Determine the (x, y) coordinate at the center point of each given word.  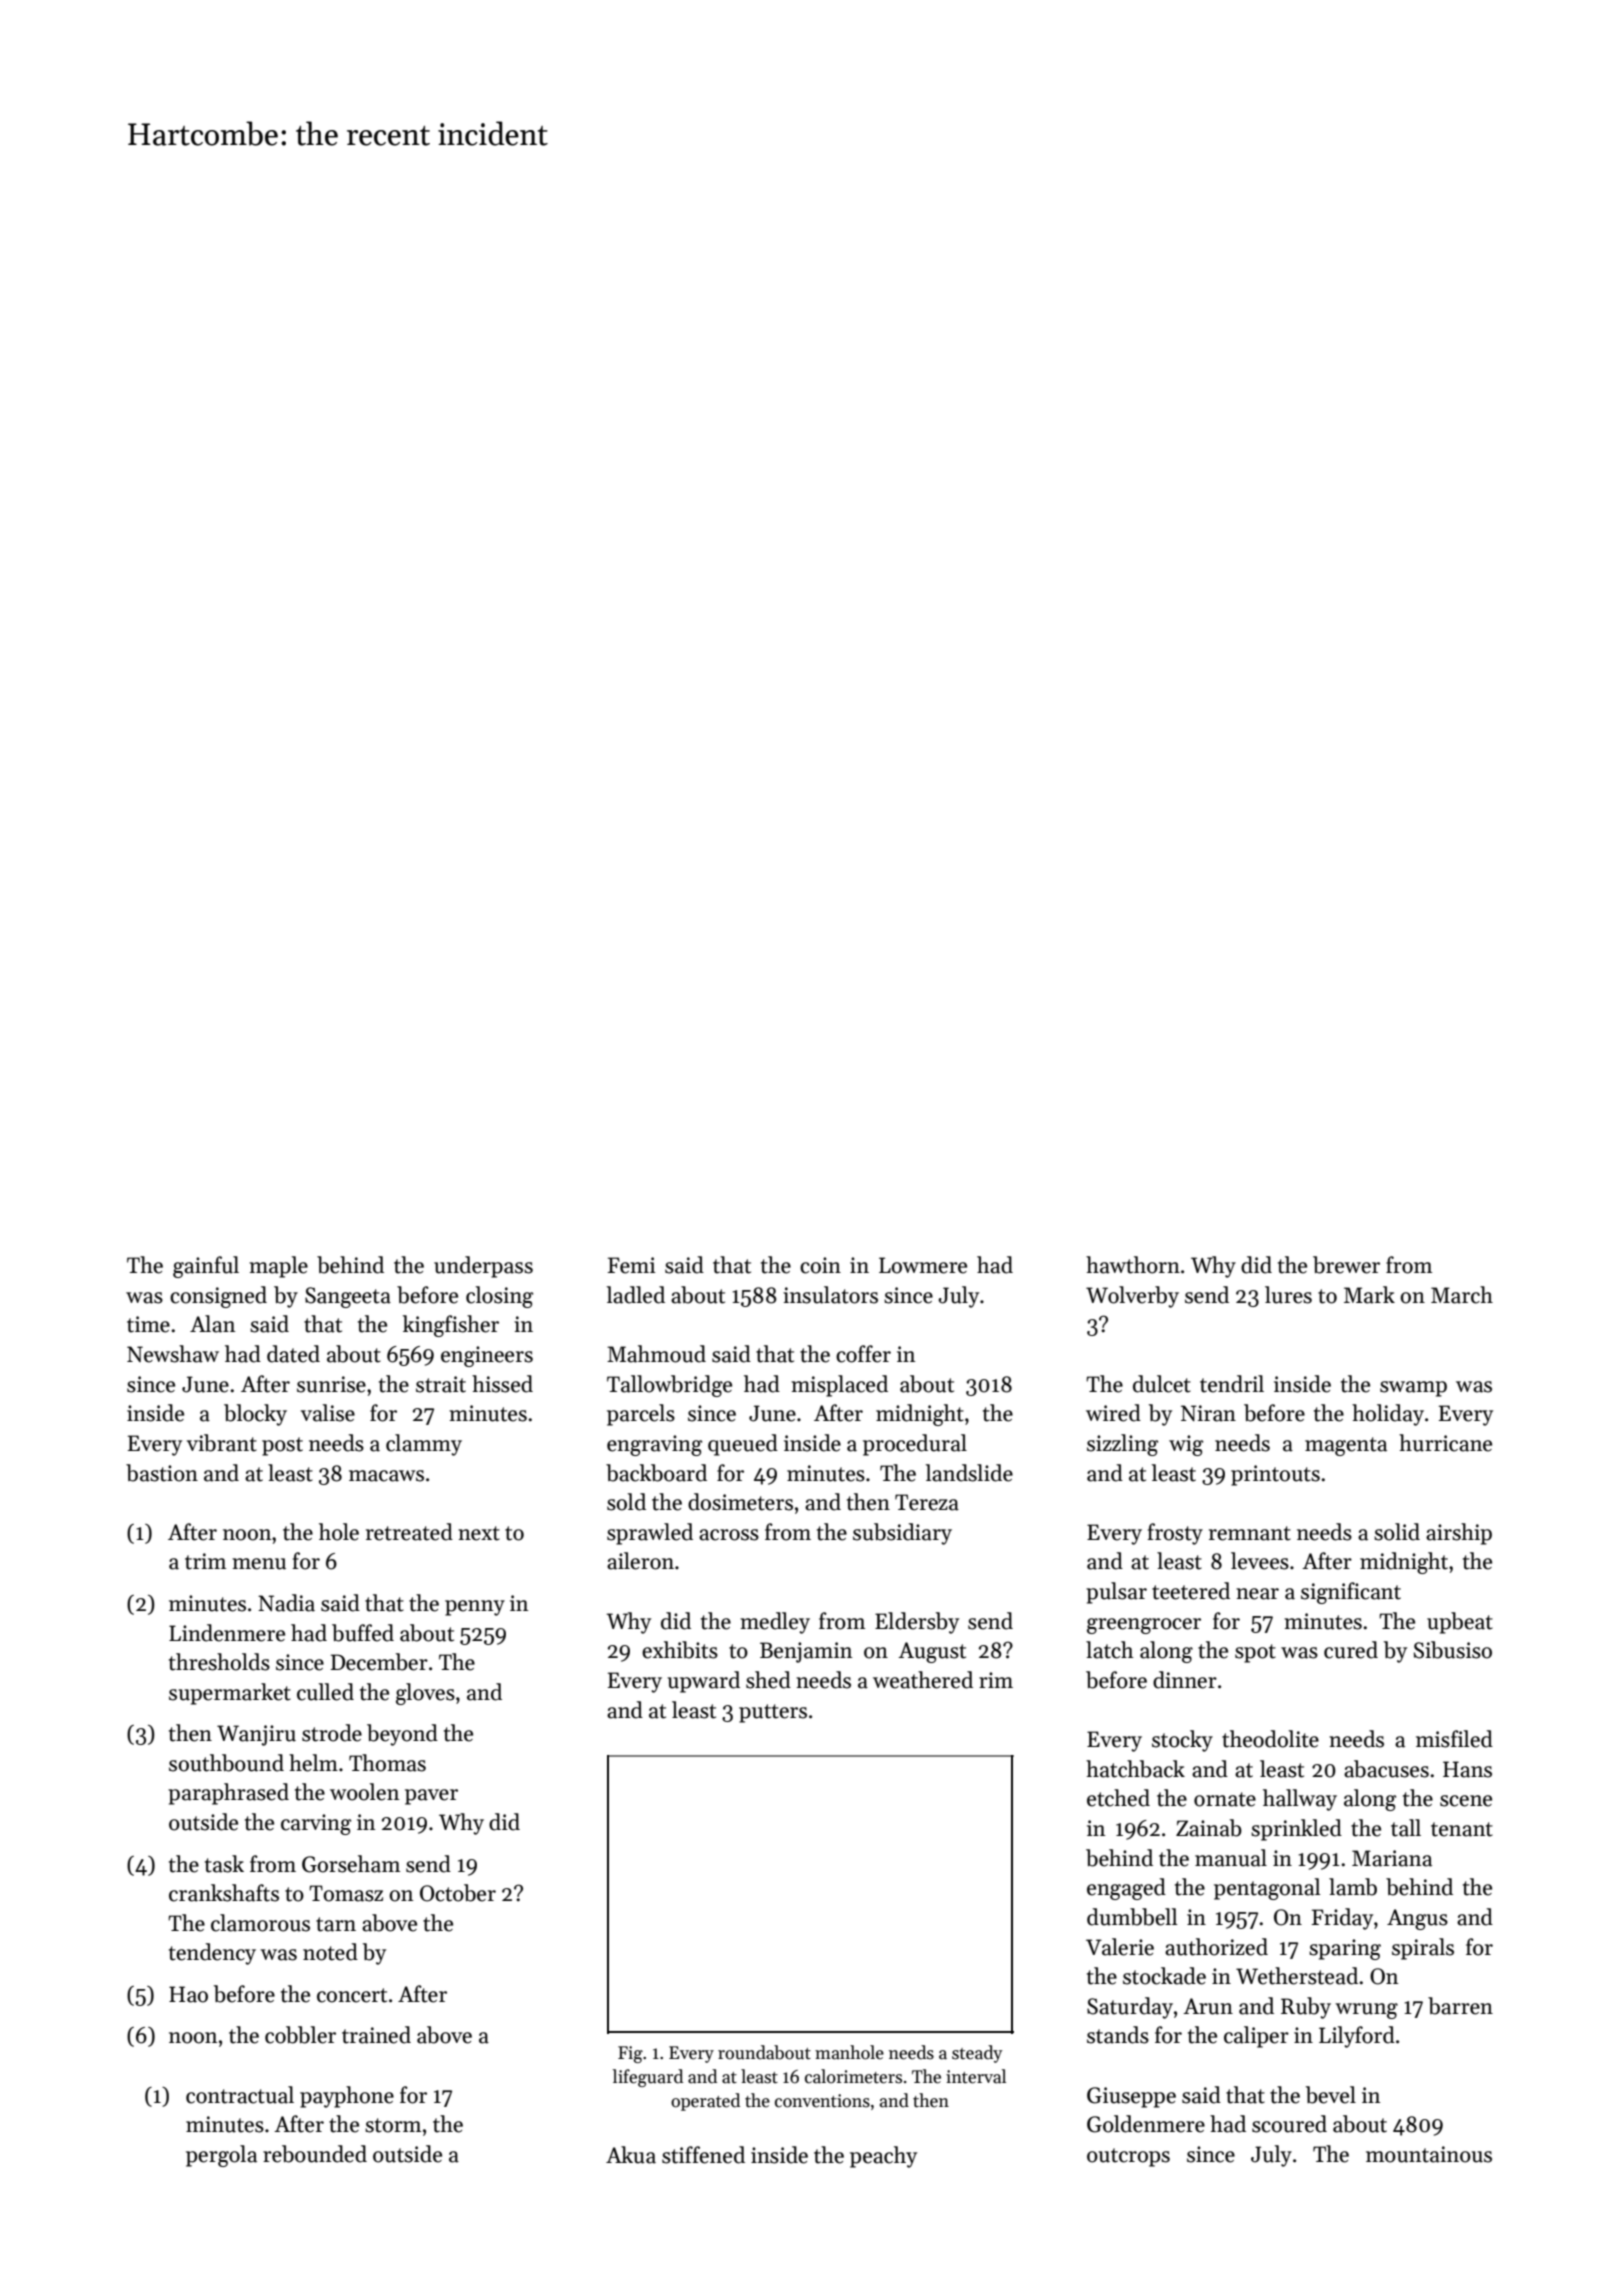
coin (820, 1265)
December (379, 1662)
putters (773, 1713)
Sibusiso (1453, 1650)
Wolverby (1132, 1297)
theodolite (1270, 1739)
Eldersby (917, 1623)
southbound (226, 1763)
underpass (483, 1267)
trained (376, 2035)
